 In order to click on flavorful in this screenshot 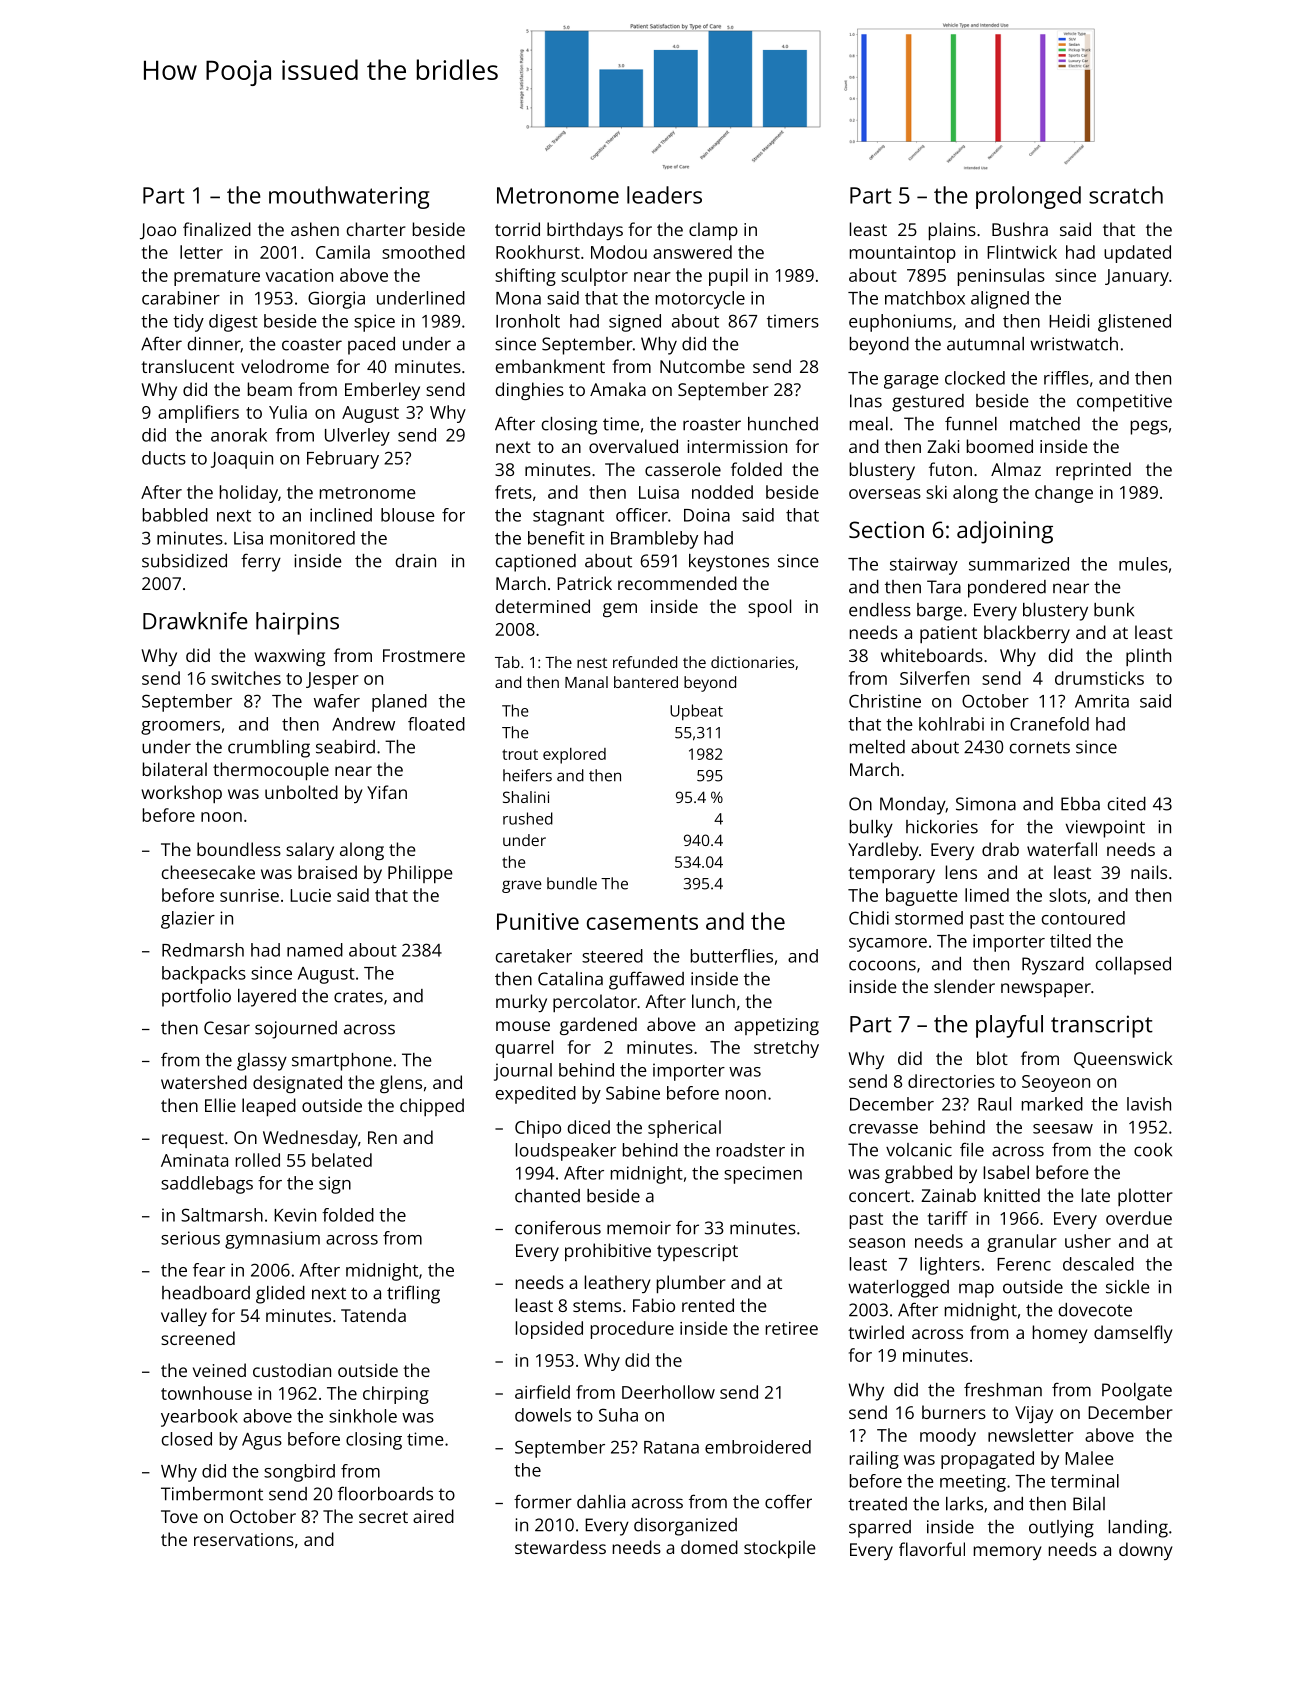, I will do `click(932, 1549)`.
